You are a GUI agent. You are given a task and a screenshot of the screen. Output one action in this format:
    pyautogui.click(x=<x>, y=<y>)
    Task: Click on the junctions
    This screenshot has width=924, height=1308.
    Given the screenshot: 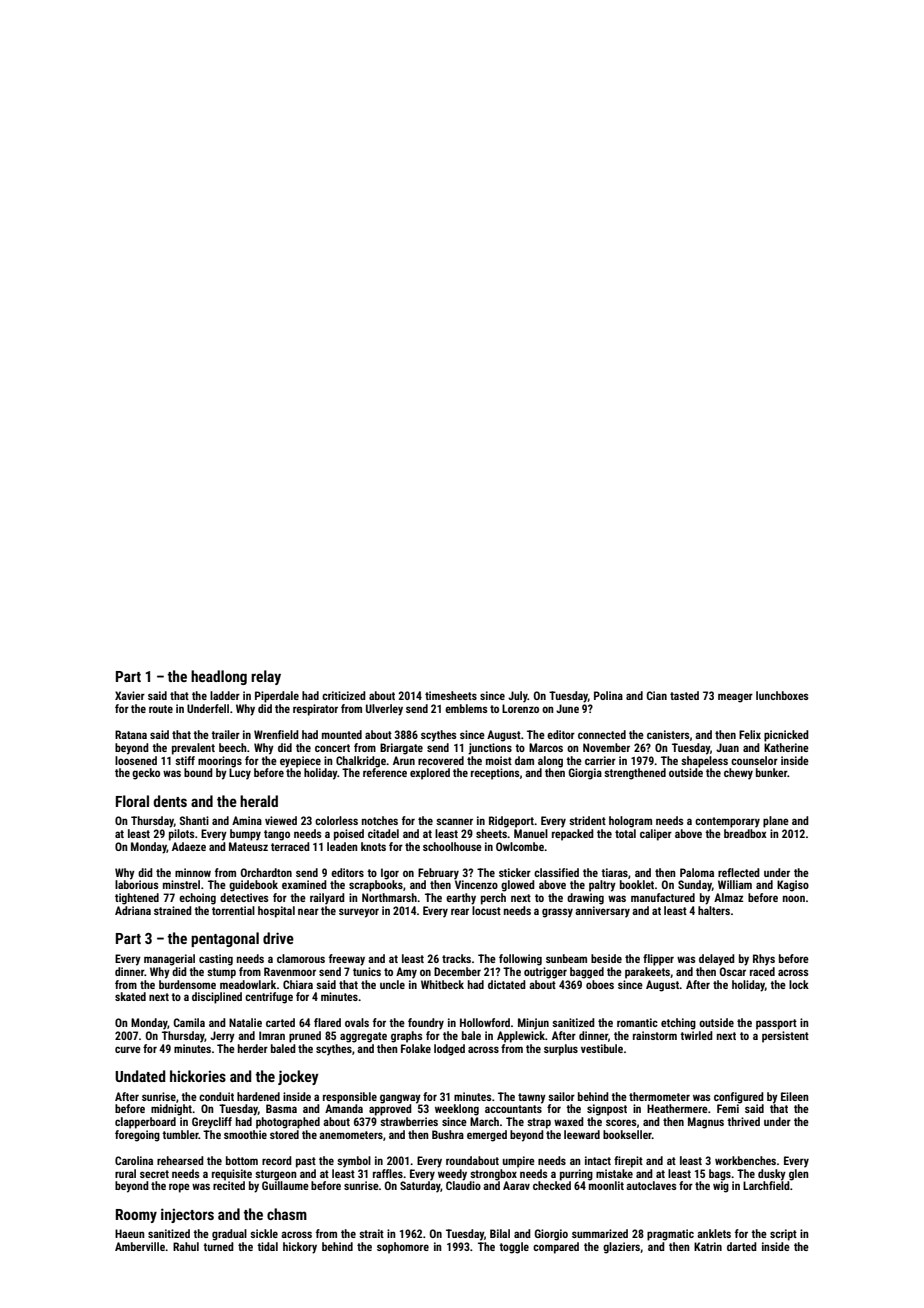 What is the action you would take?
    pyautogui.click(x=490, y=749)
